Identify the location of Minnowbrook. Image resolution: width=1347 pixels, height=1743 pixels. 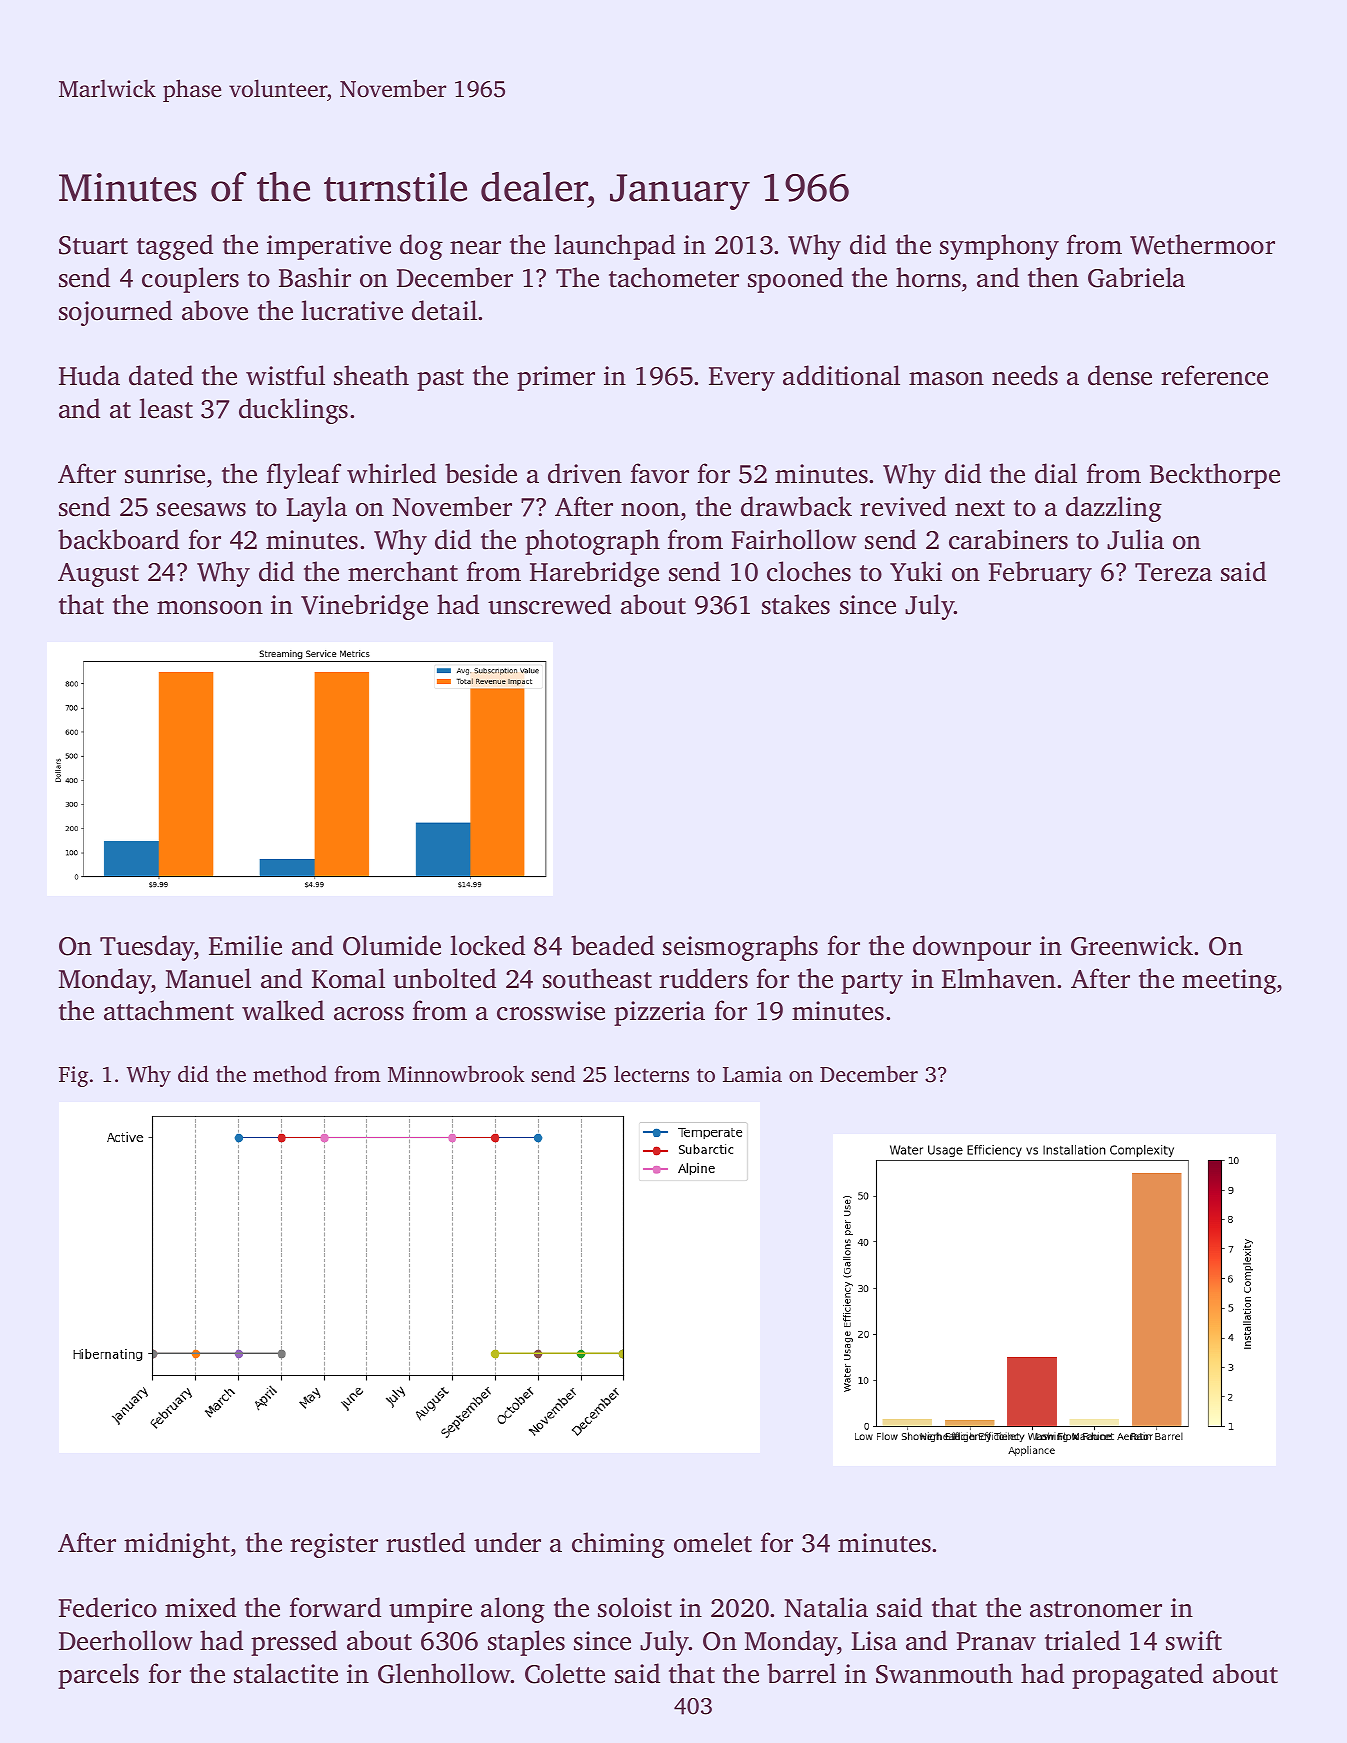
(456, 1073).
